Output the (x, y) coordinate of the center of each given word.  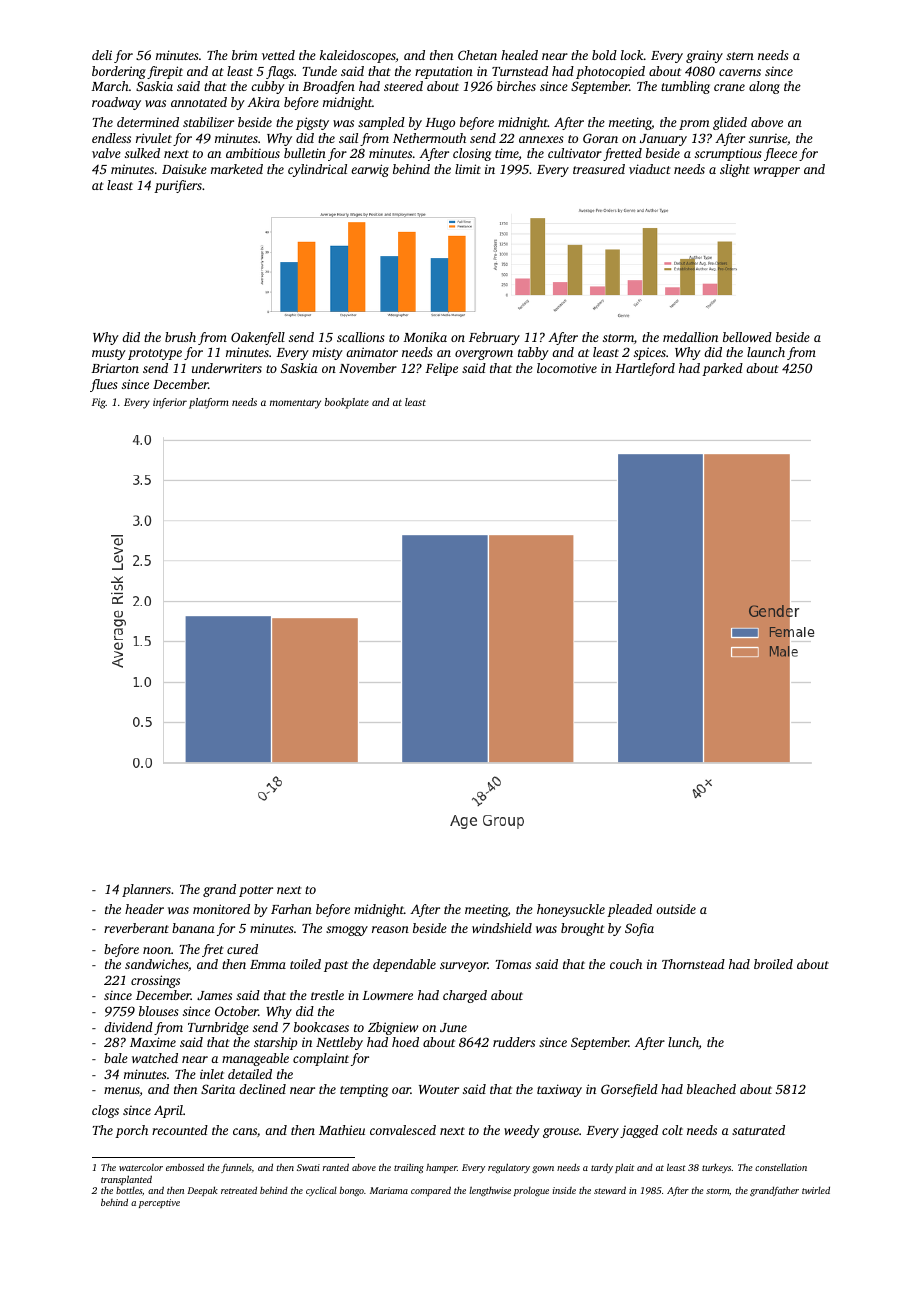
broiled (773, 964)
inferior (170, 403)
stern (740, 56)
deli (102, 55)
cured (242, 949)
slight (735, 170)
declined (262, 1089)
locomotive (567, 368)
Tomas (513, 964)
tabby (533, 353)
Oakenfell (258, 338)
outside (676, 909)
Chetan (477, 55)
